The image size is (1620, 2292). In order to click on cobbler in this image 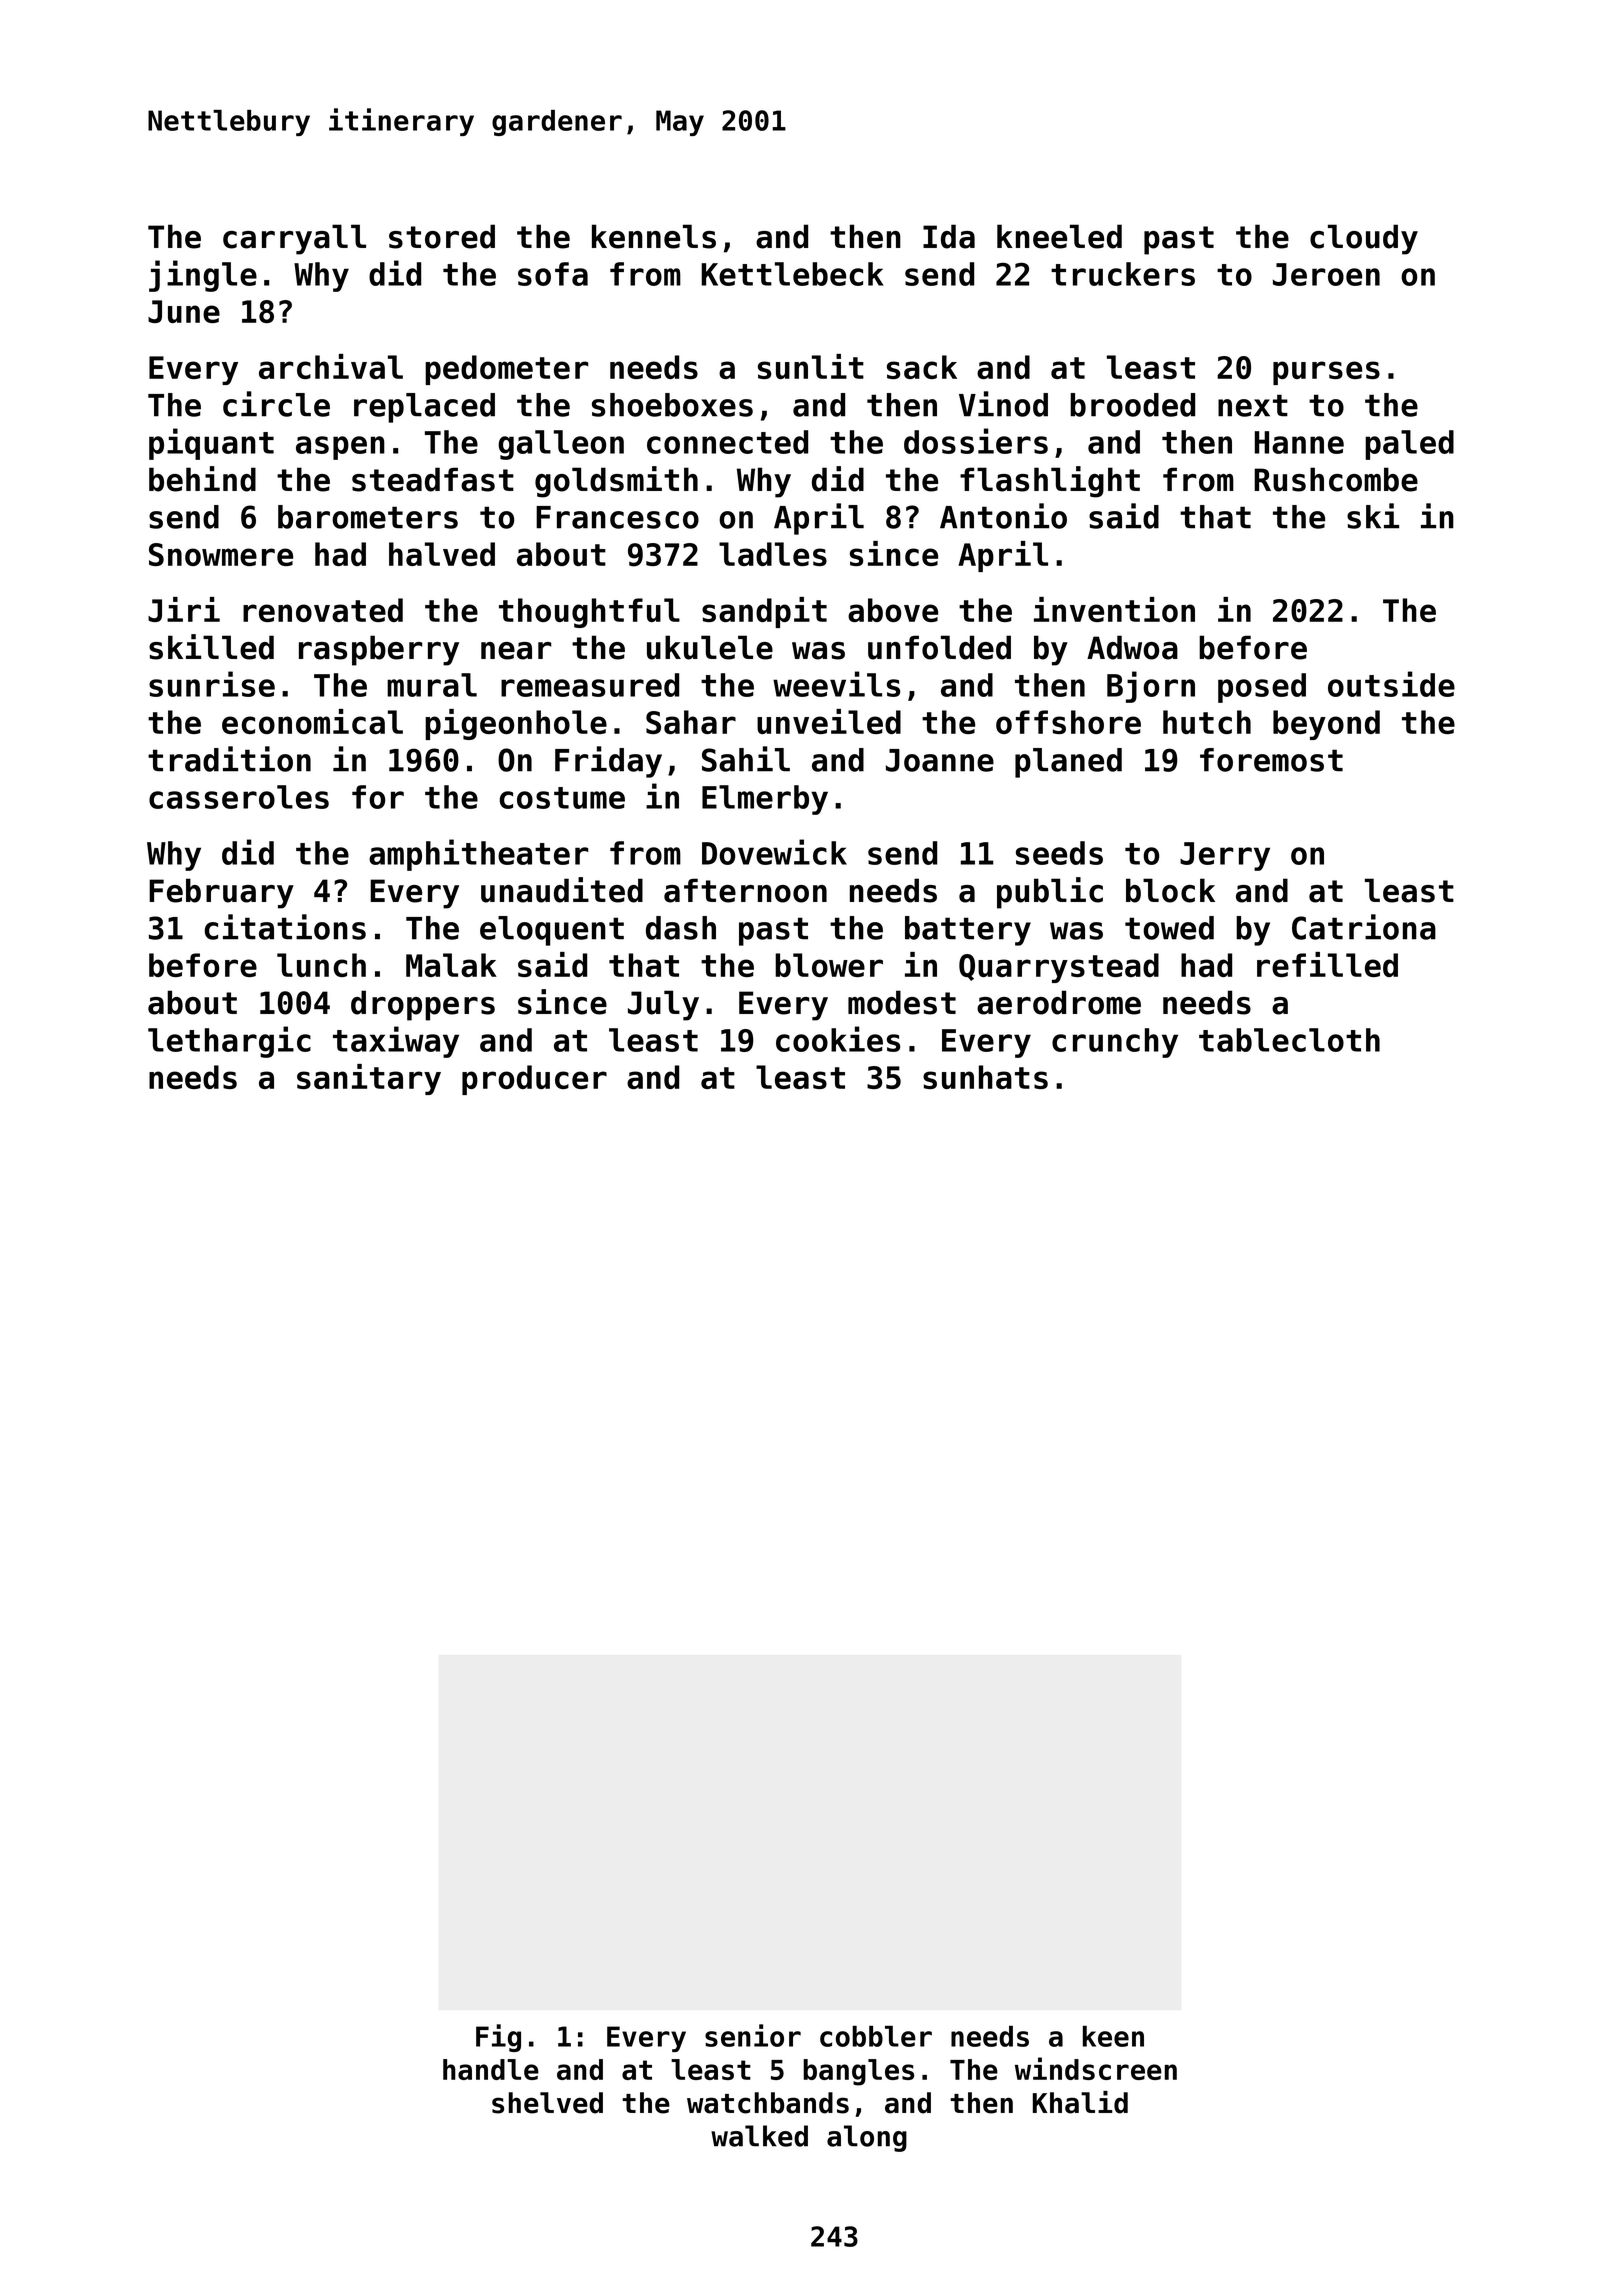, I will do `click(876, 2036)`.
